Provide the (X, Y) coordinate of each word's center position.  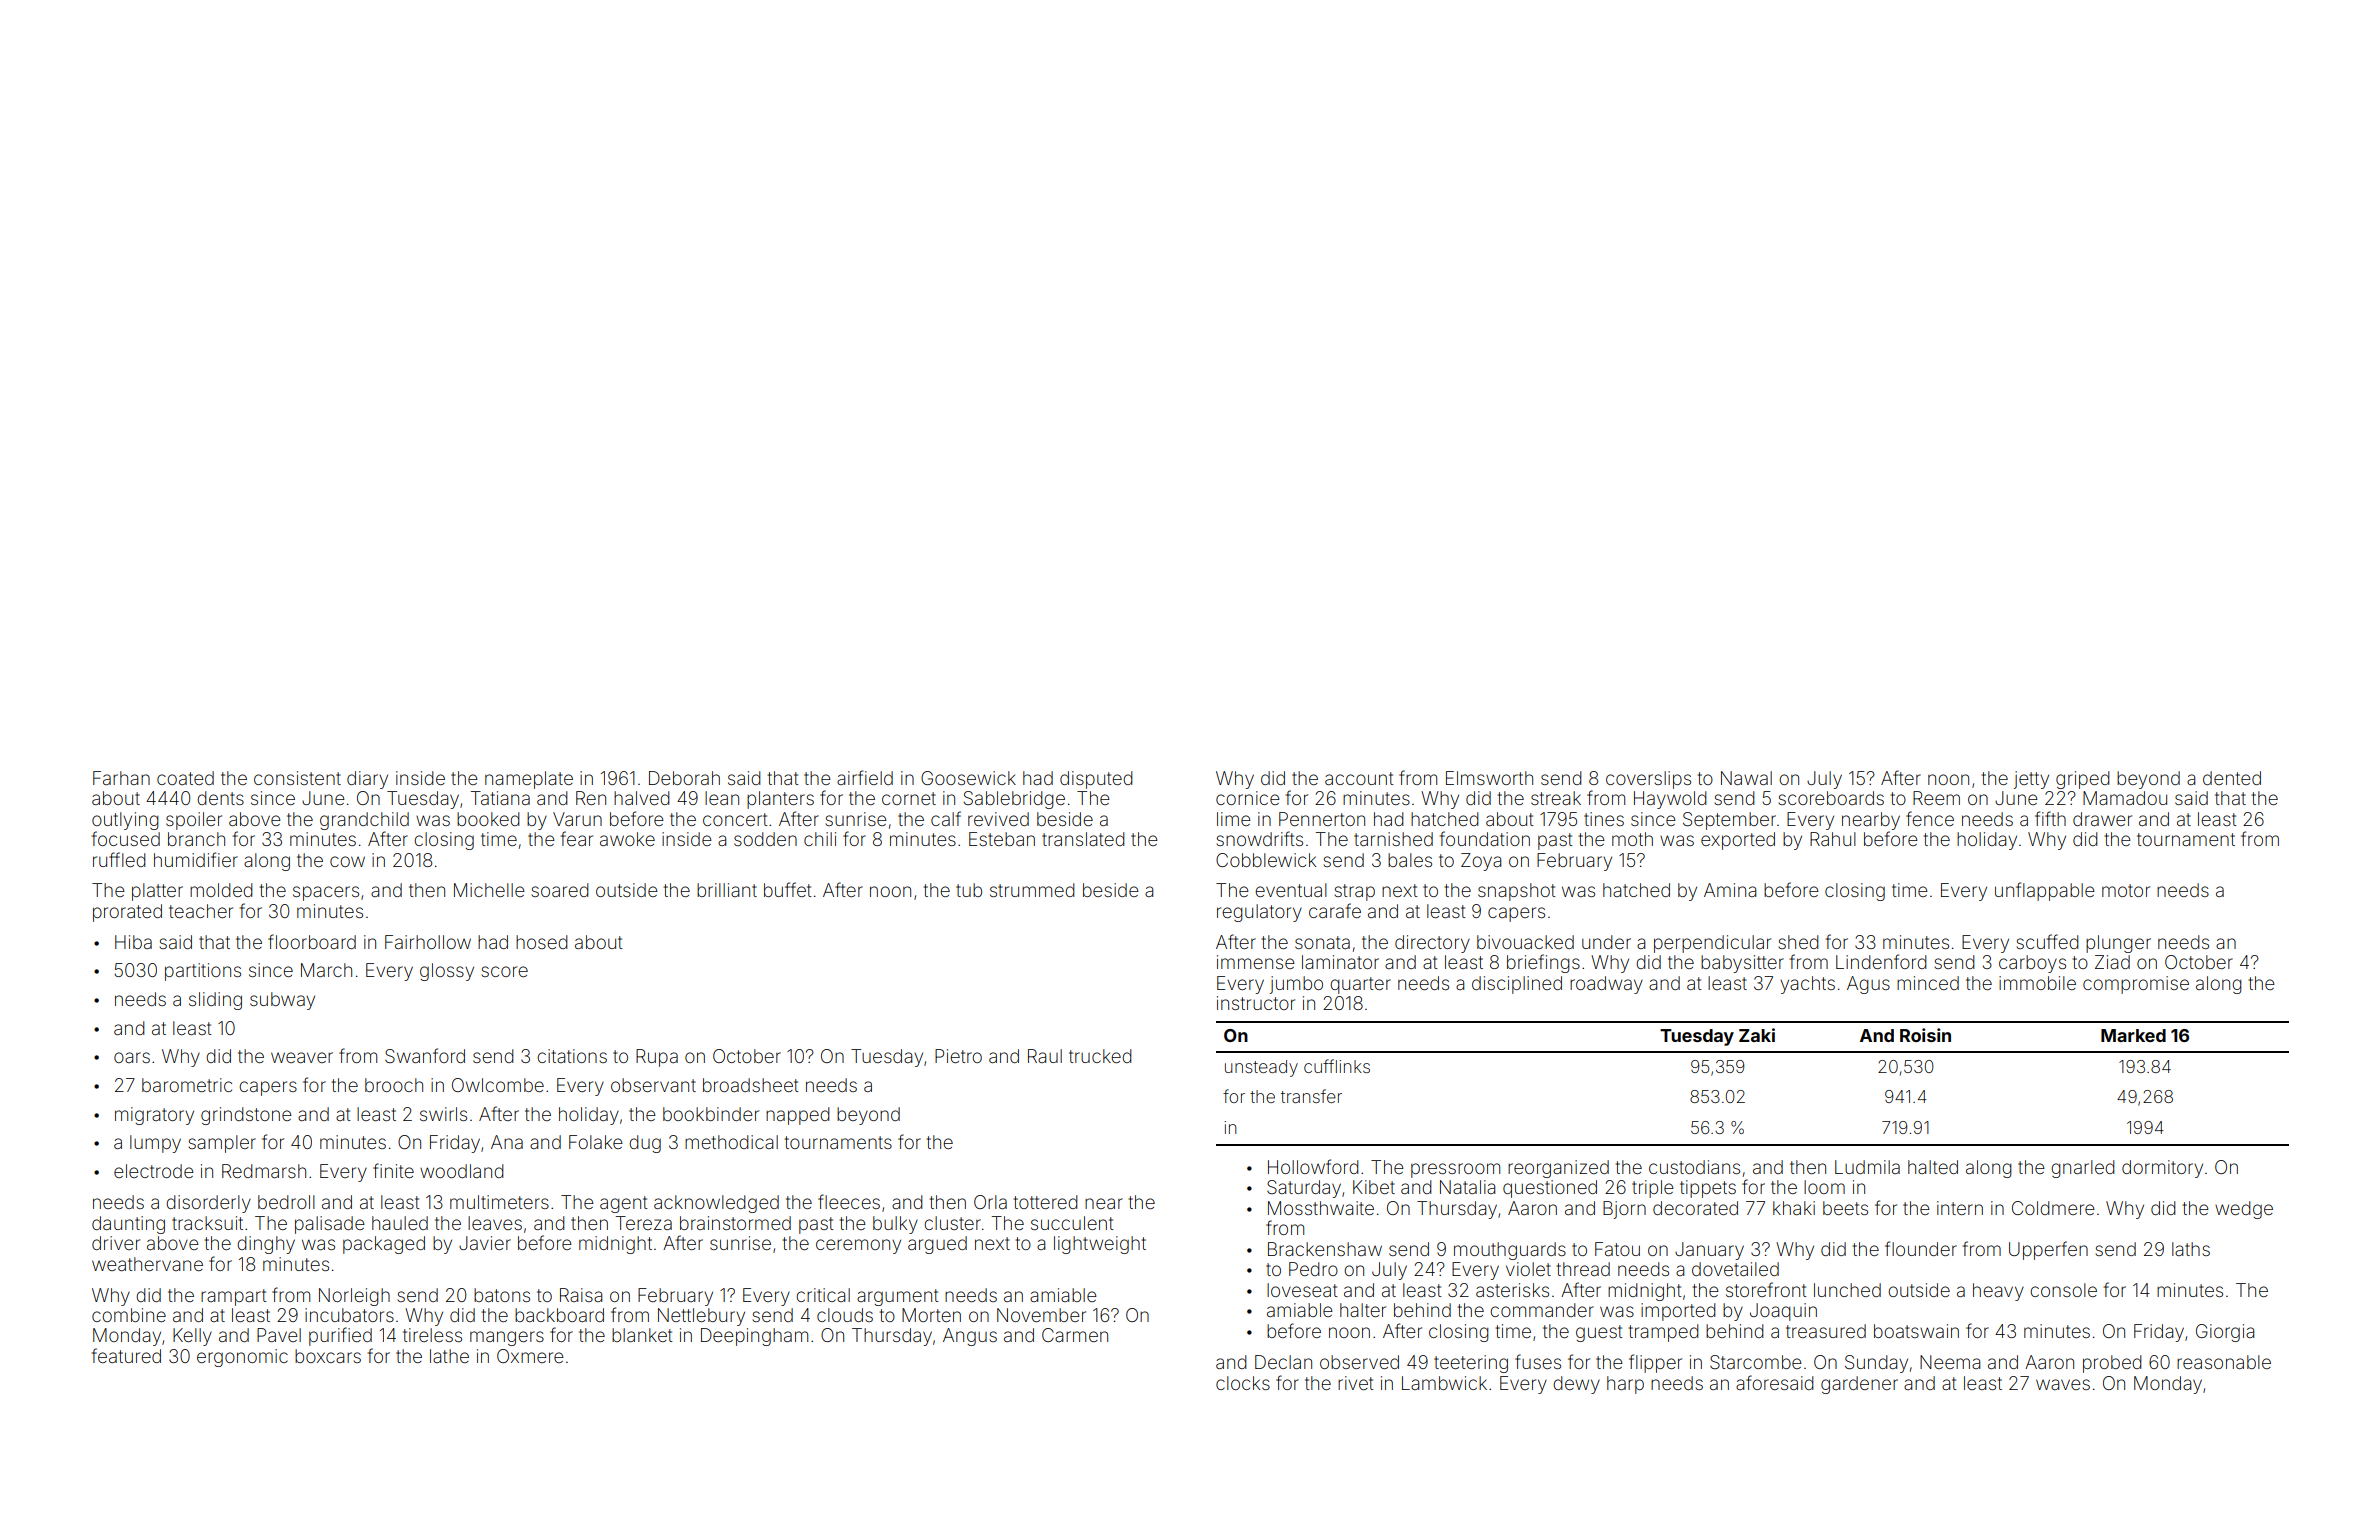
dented (2232, 778)
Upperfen (2048, 1250)
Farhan (121, 778)
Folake (596, 1142)
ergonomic (242, 1358)
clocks (1243, 1383)
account (1359, 778)
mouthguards (1510, 1251)
